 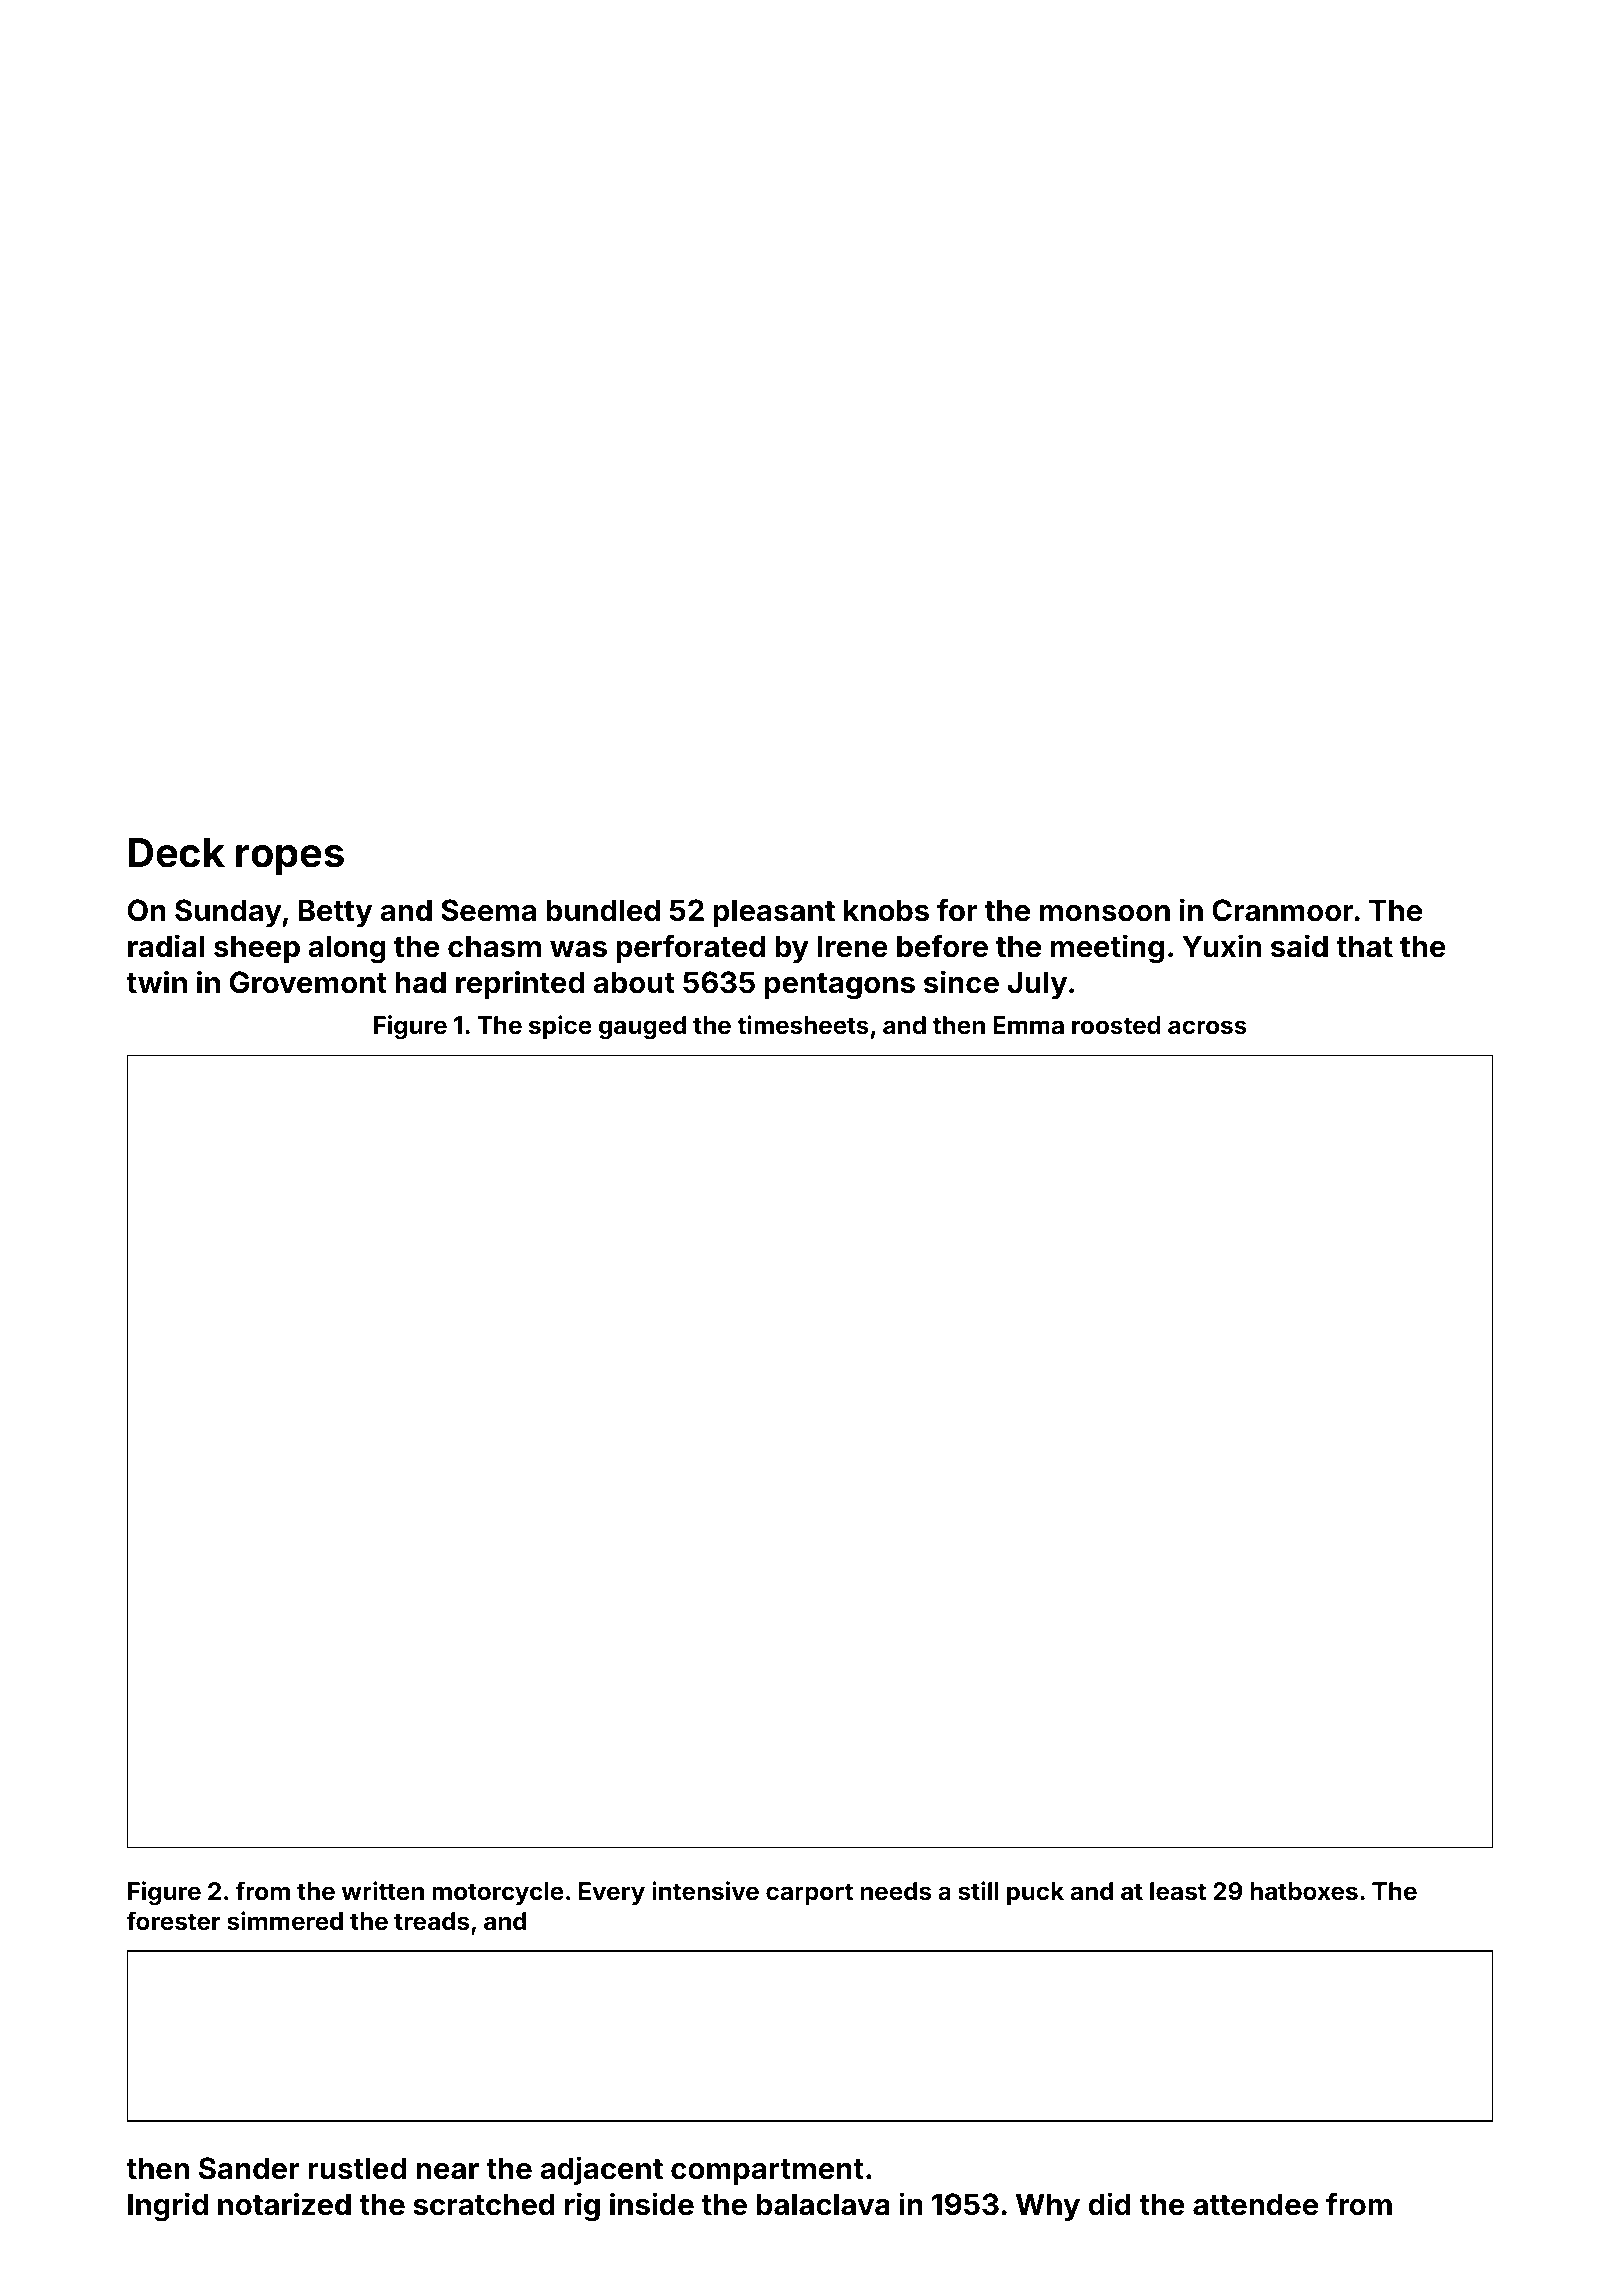 What do you see at coordinates (1028, 1025) in the screenshot?
I see `Emma` at bounding box center [1028, 1025].
